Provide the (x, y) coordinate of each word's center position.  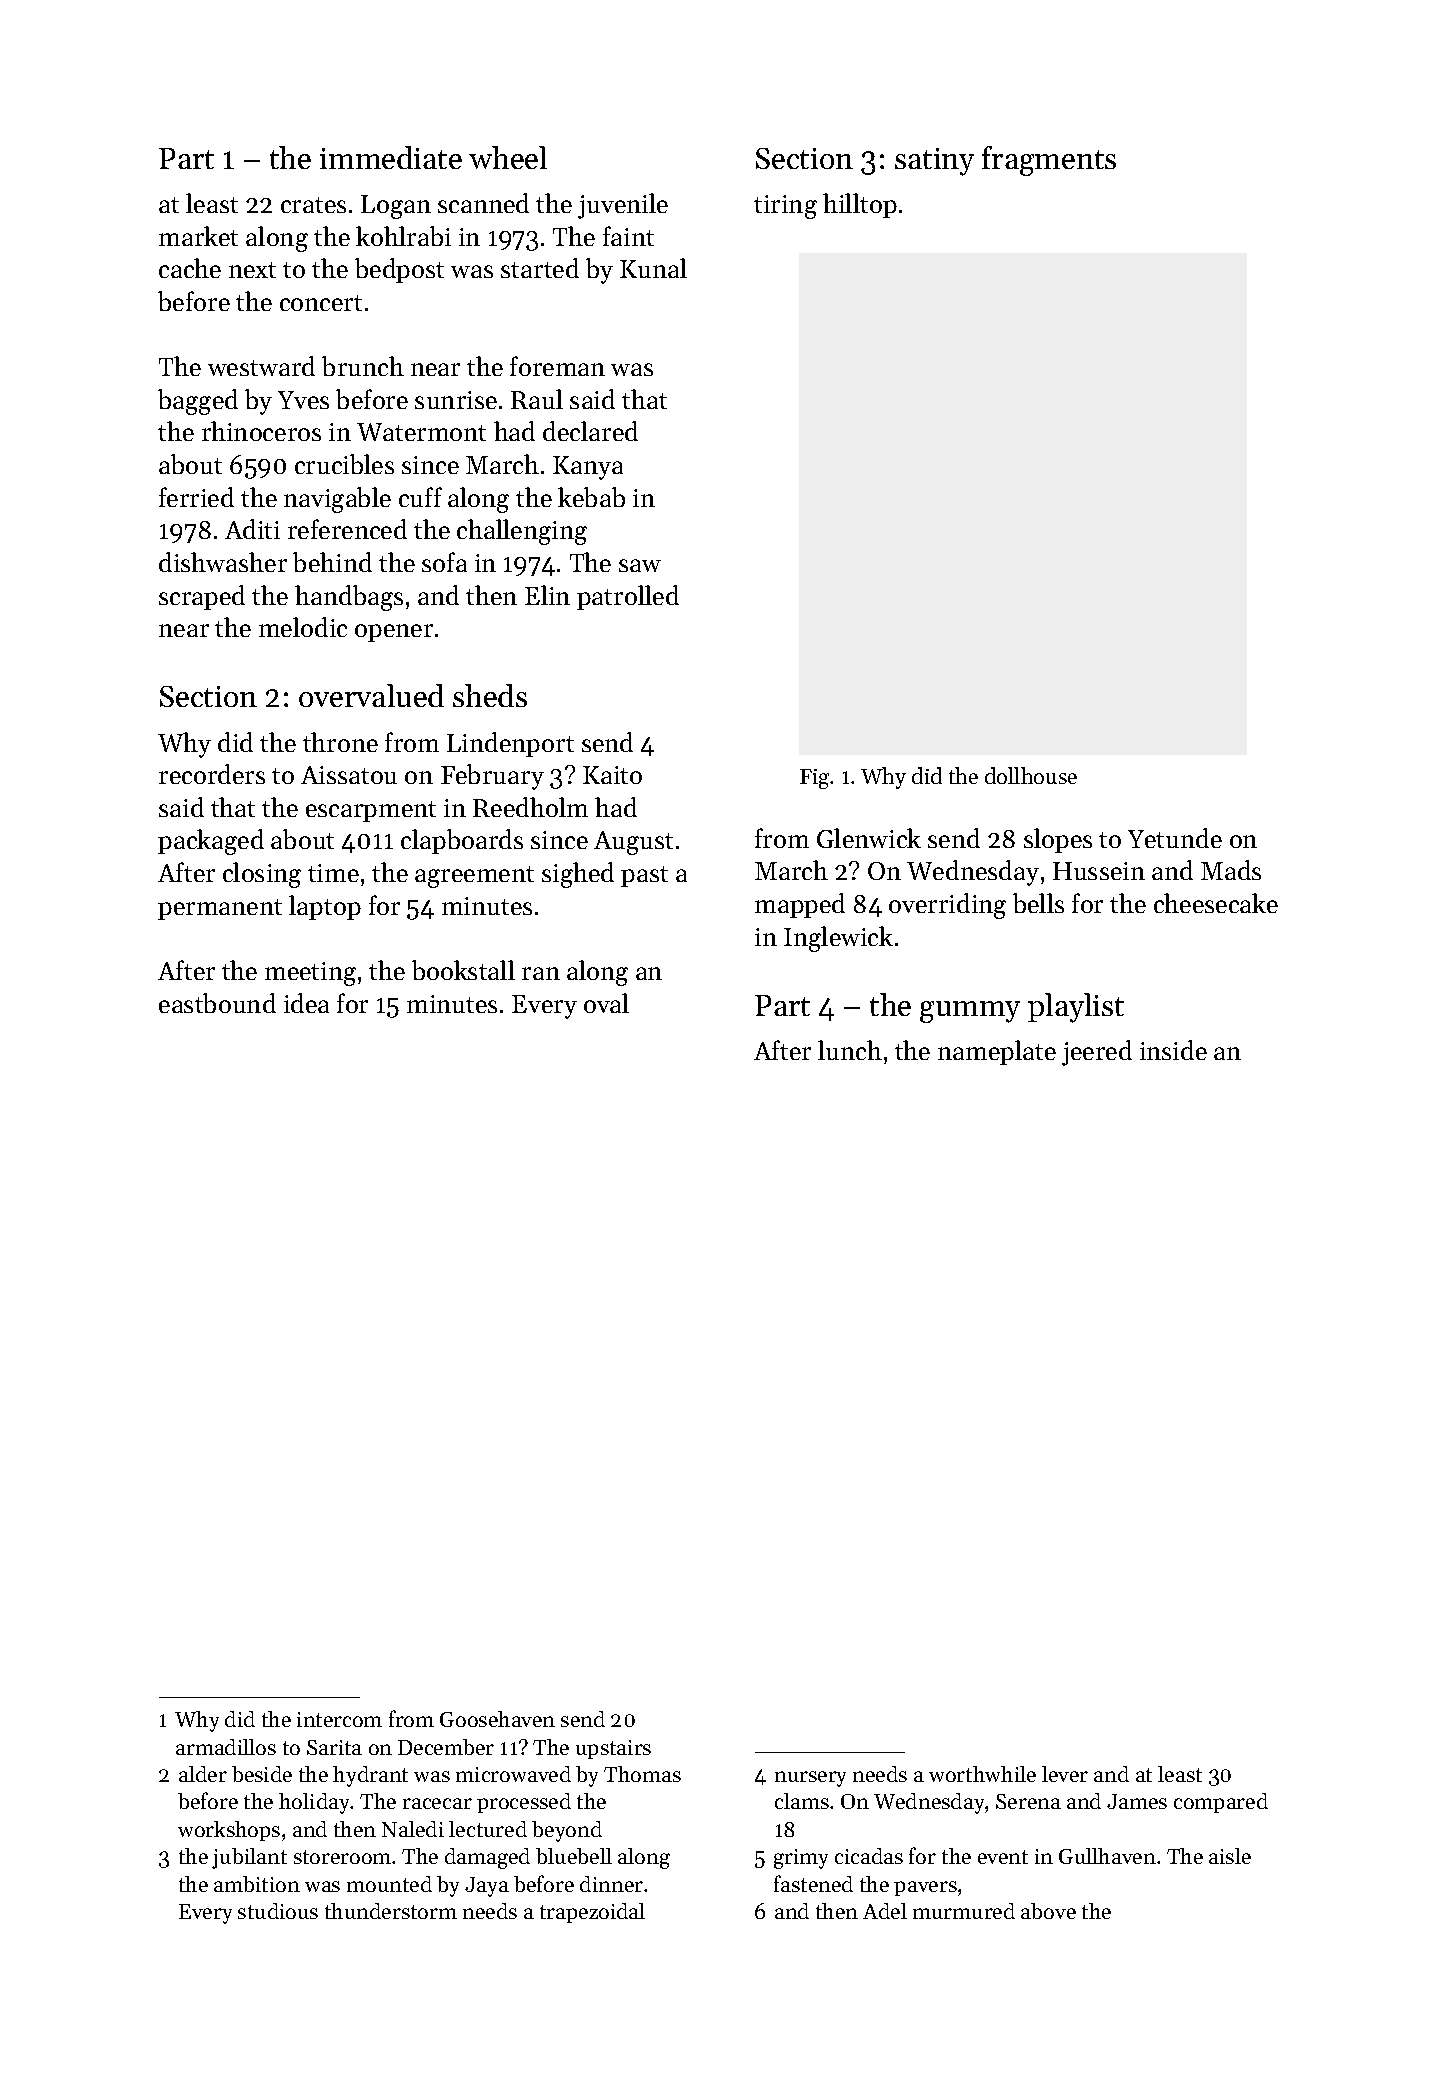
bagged (198, 402)
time (333, 873)
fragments (1049, 161)
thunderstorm (391, 1911)
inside (1173, 1050)
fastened (813, 1883)
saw (640, 565)
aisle (1230, 1856)
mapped (800, 905)
